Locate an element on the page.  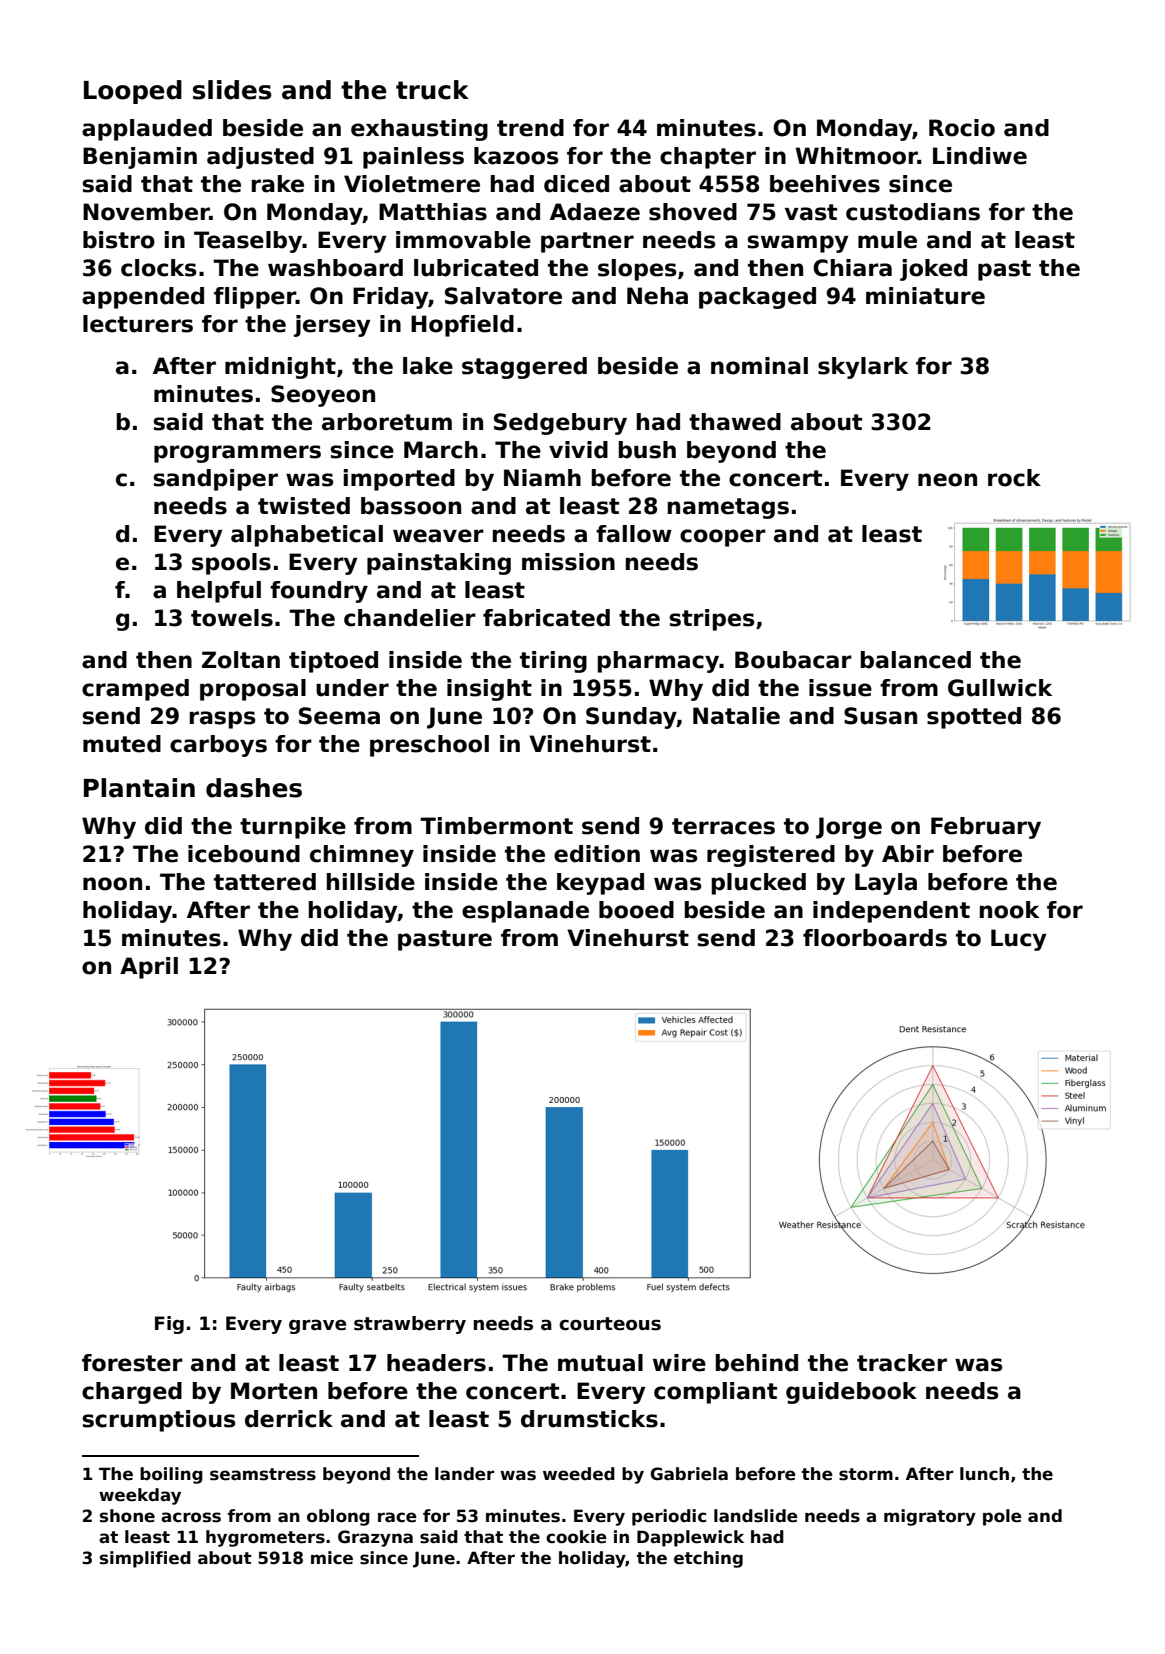
Rocio is located at coordinates (962, 128).
